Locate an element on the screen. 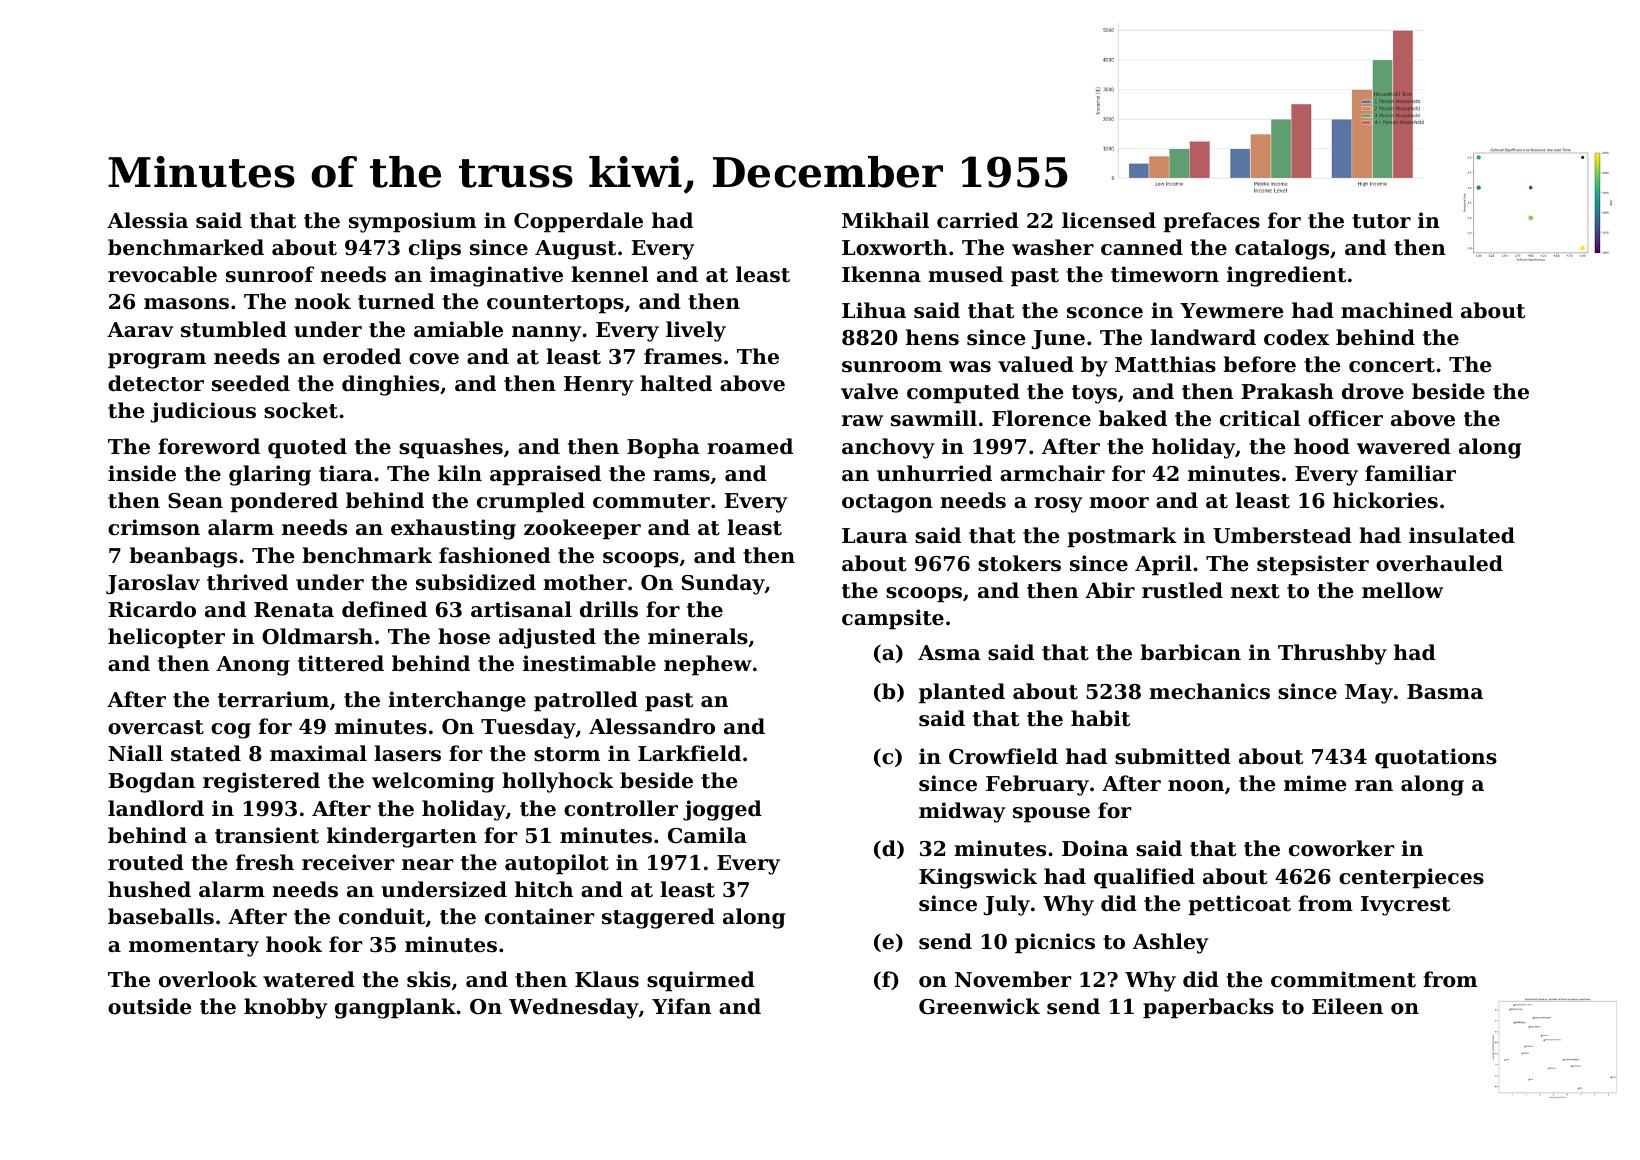 The width and height of the screenshot is (1640, 1160). outside is located at coordinates (150, 1006).
